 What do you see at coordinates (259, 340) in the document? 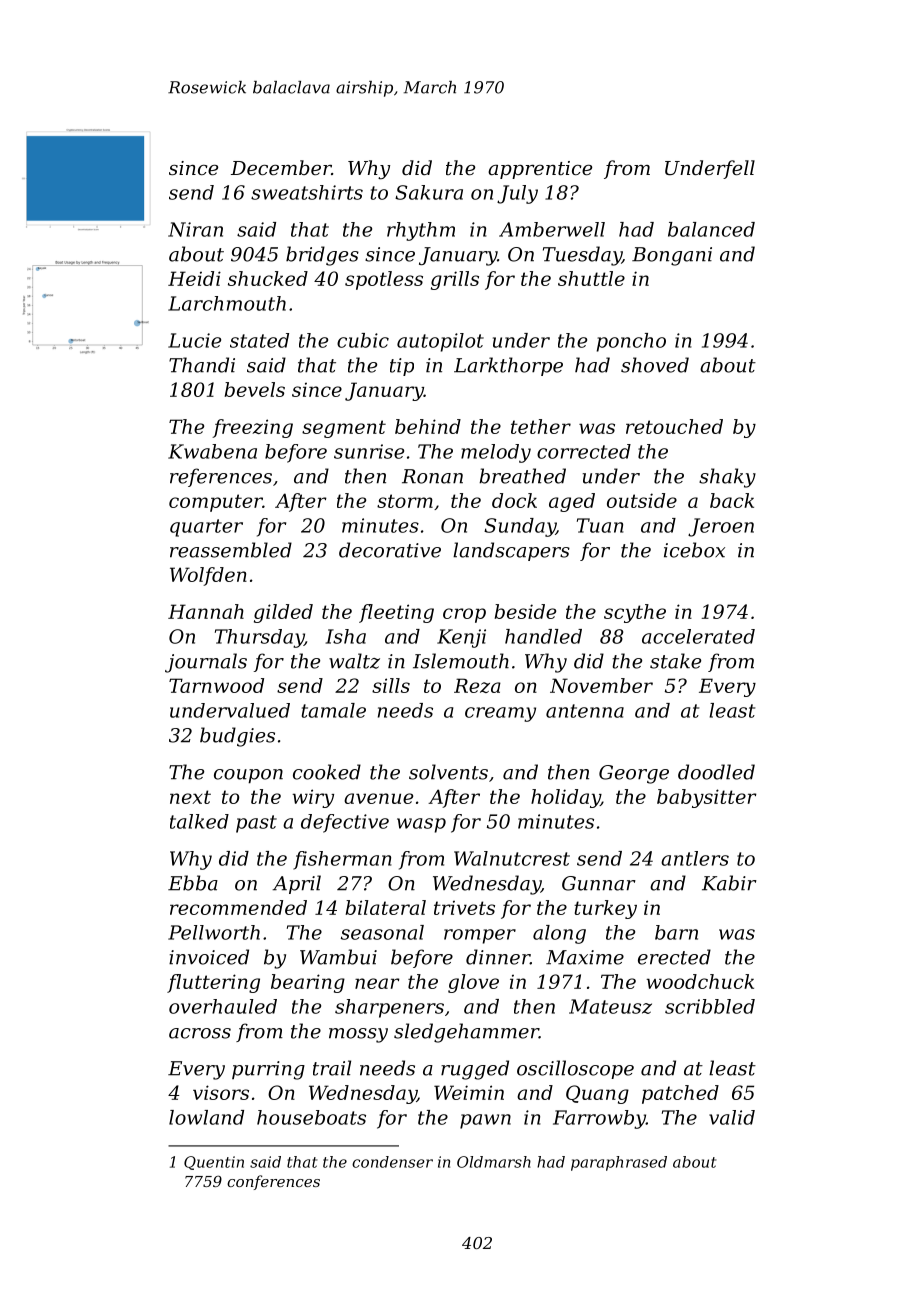
I see `stated` at bounding box center [259, 340].
